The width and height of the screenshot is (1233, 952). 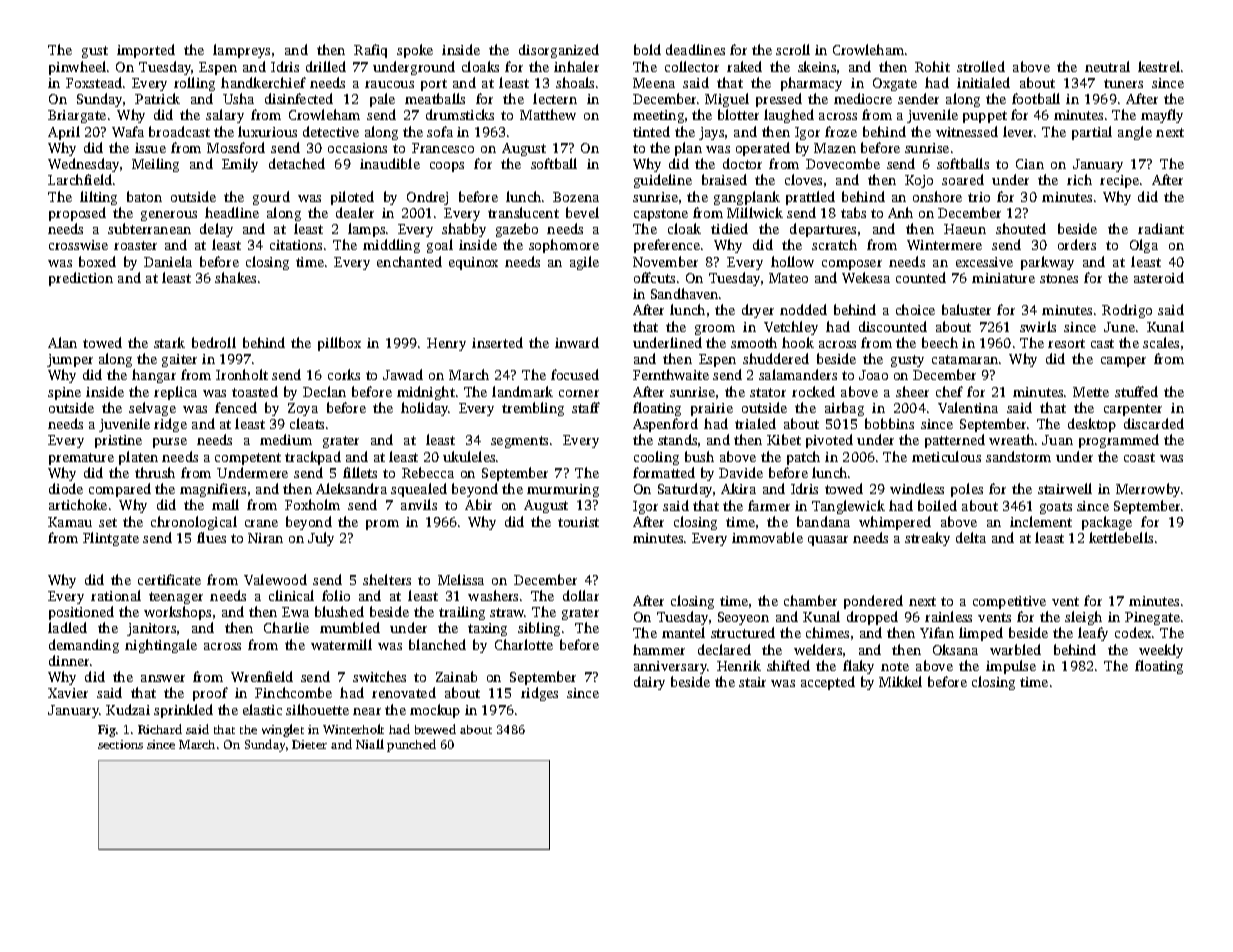 I want to click on impulse, so click(x=1011, y=667).
